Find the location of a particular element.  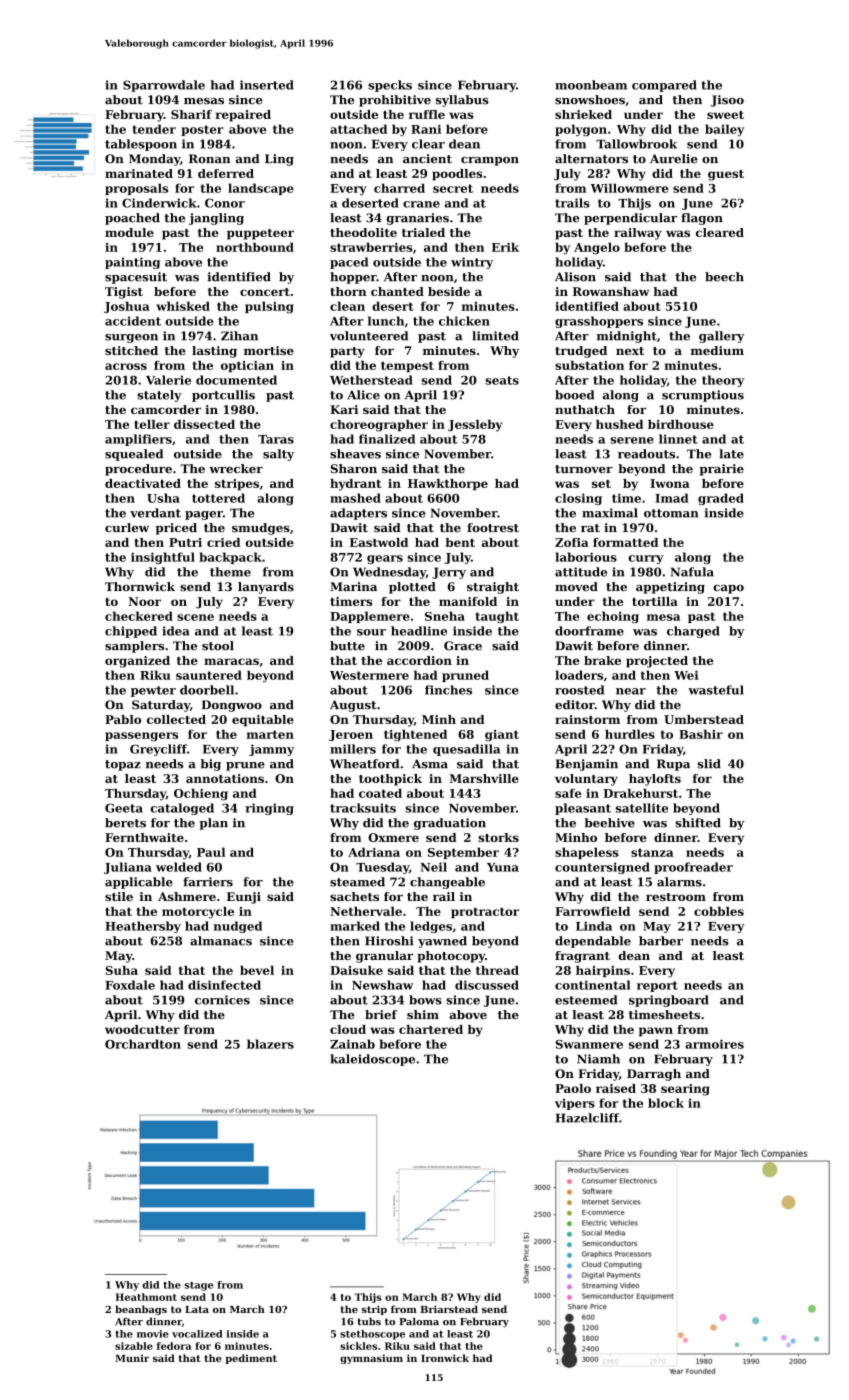

Sparrowdale is located at coordinates (164, 86).
